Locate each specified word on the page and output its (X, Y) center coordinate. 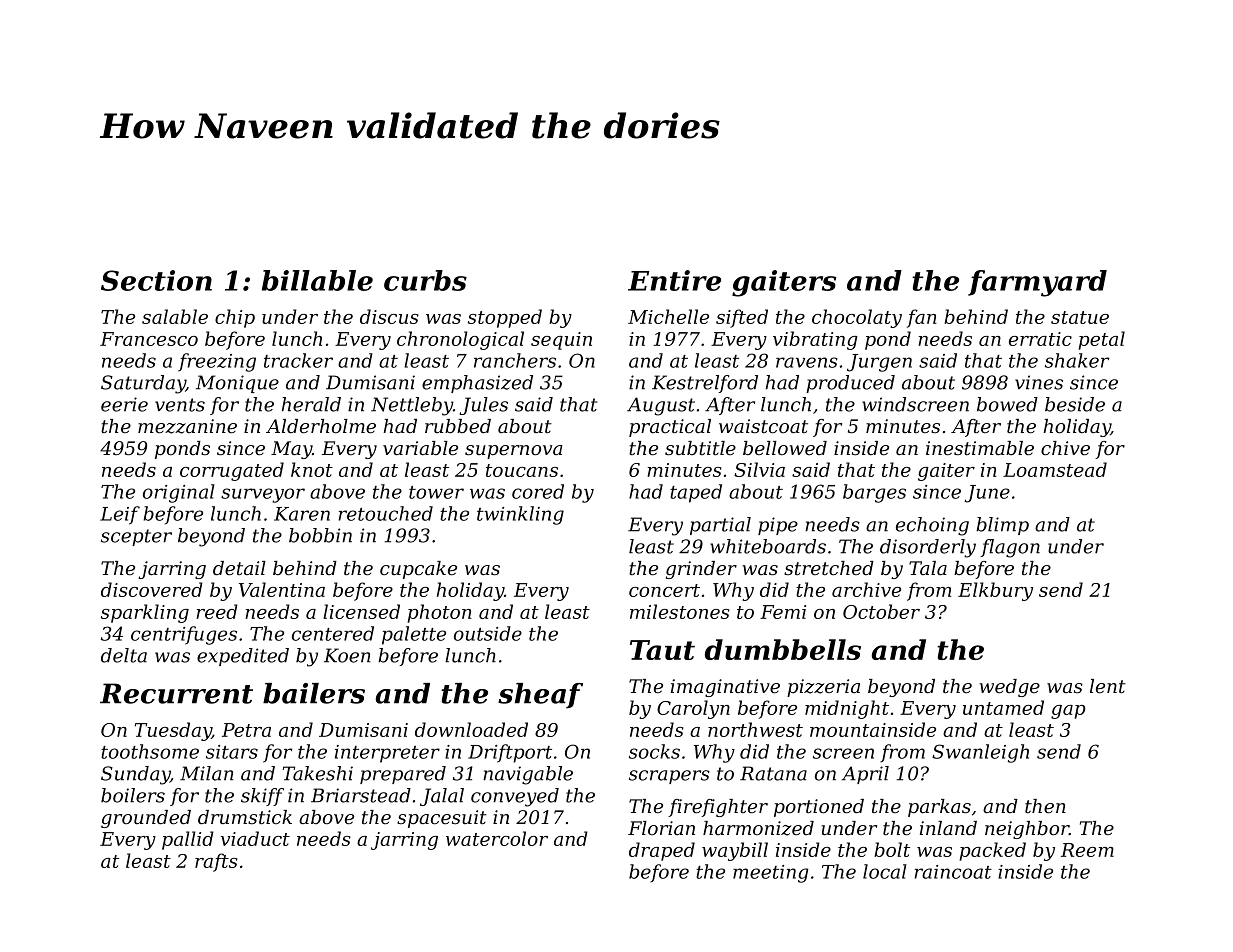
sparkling (145, 613)
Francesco (149, 339)
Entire (674, 280)
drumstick (245, 817)
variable (420, 448)
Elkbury (995, 591)
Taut (662, 650)
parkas (939, 808)
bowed (1007, 404)
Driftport (510, 753)
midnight (847, 709)
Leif (120, 515)
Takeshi (318, 773)
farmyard (1037, 283)
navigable (528, 775)
